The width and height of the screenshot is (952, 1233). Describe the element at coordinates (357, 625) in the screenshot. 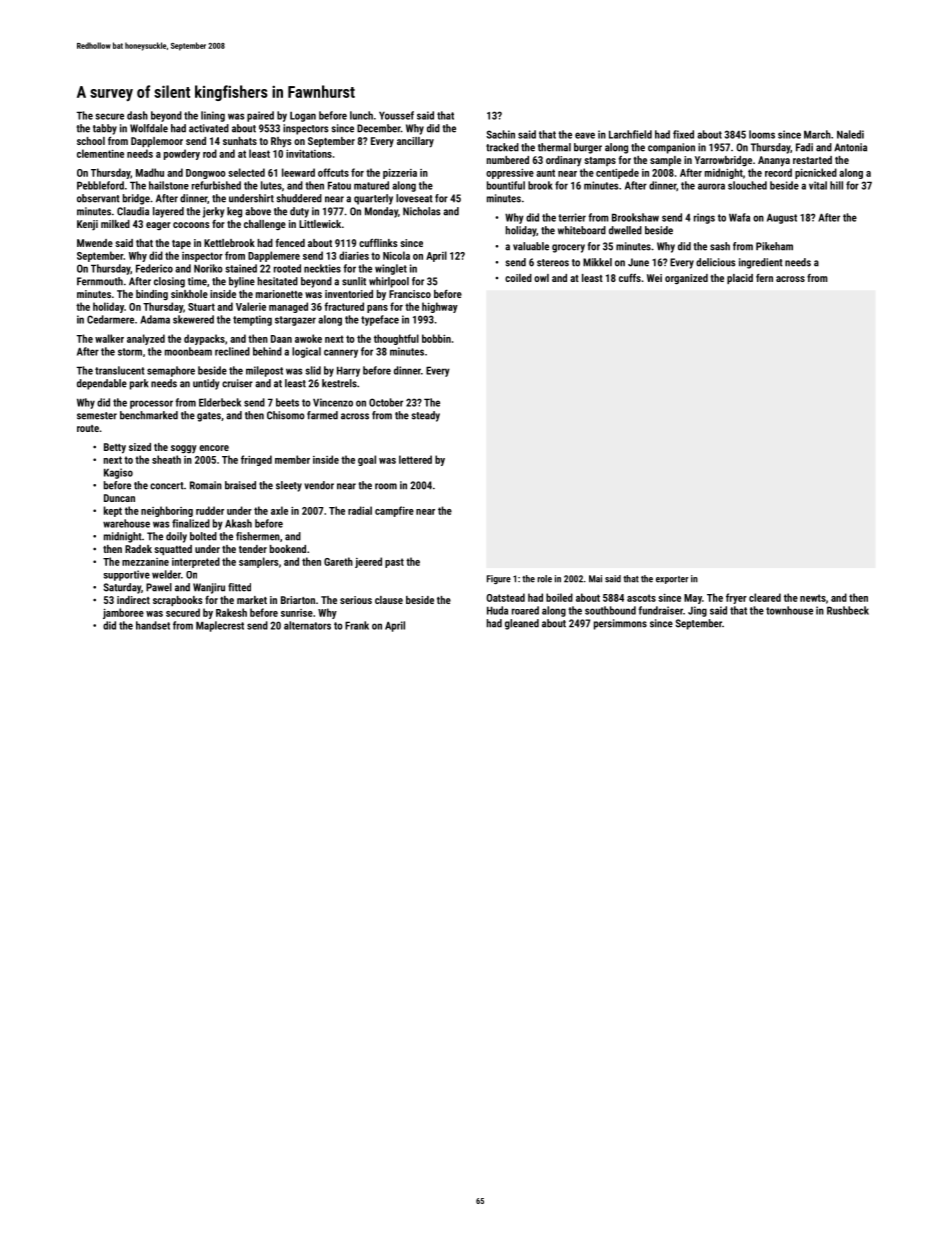

I see `Frank` at that location.
